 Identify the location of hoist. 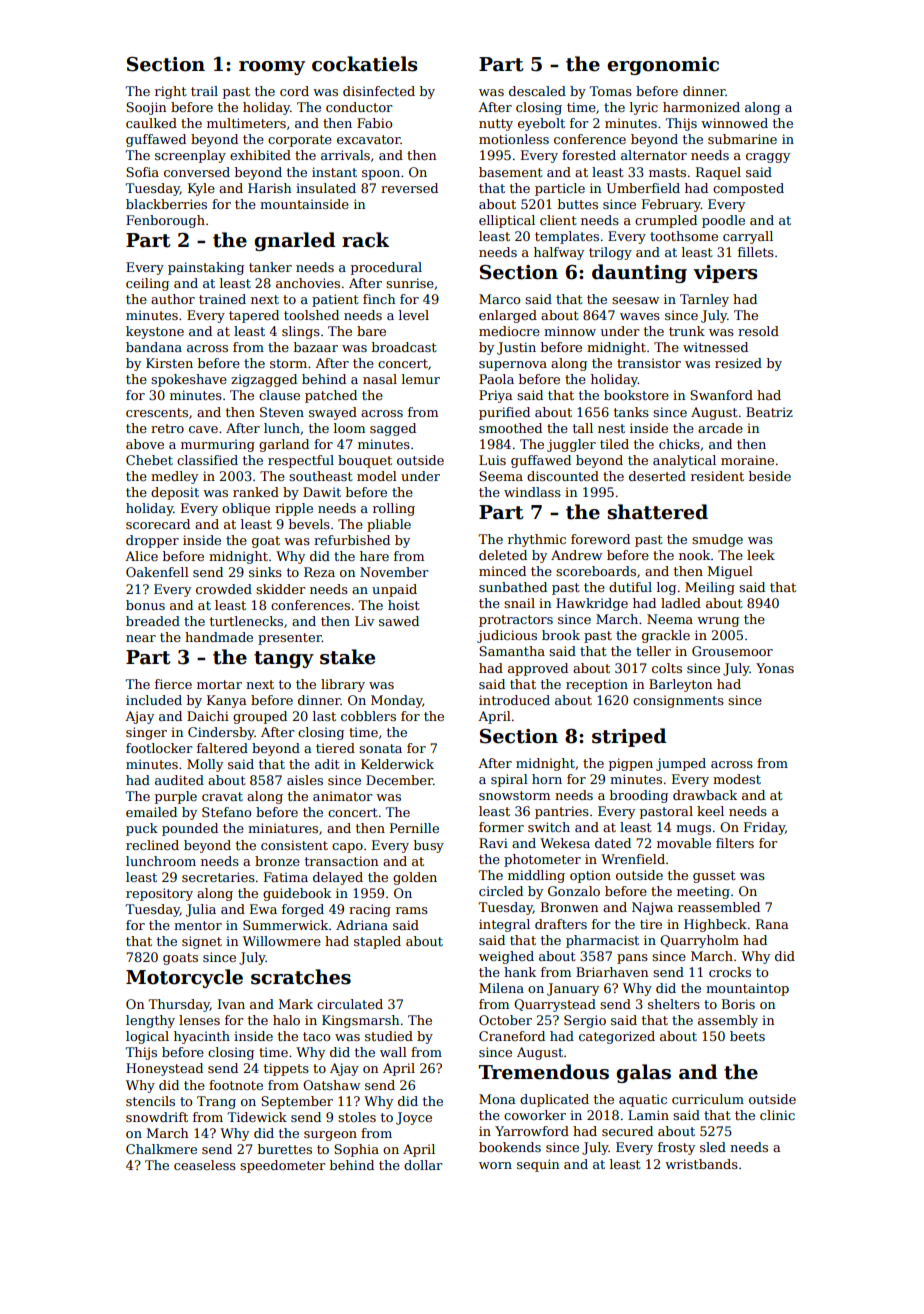
(404, 605).
